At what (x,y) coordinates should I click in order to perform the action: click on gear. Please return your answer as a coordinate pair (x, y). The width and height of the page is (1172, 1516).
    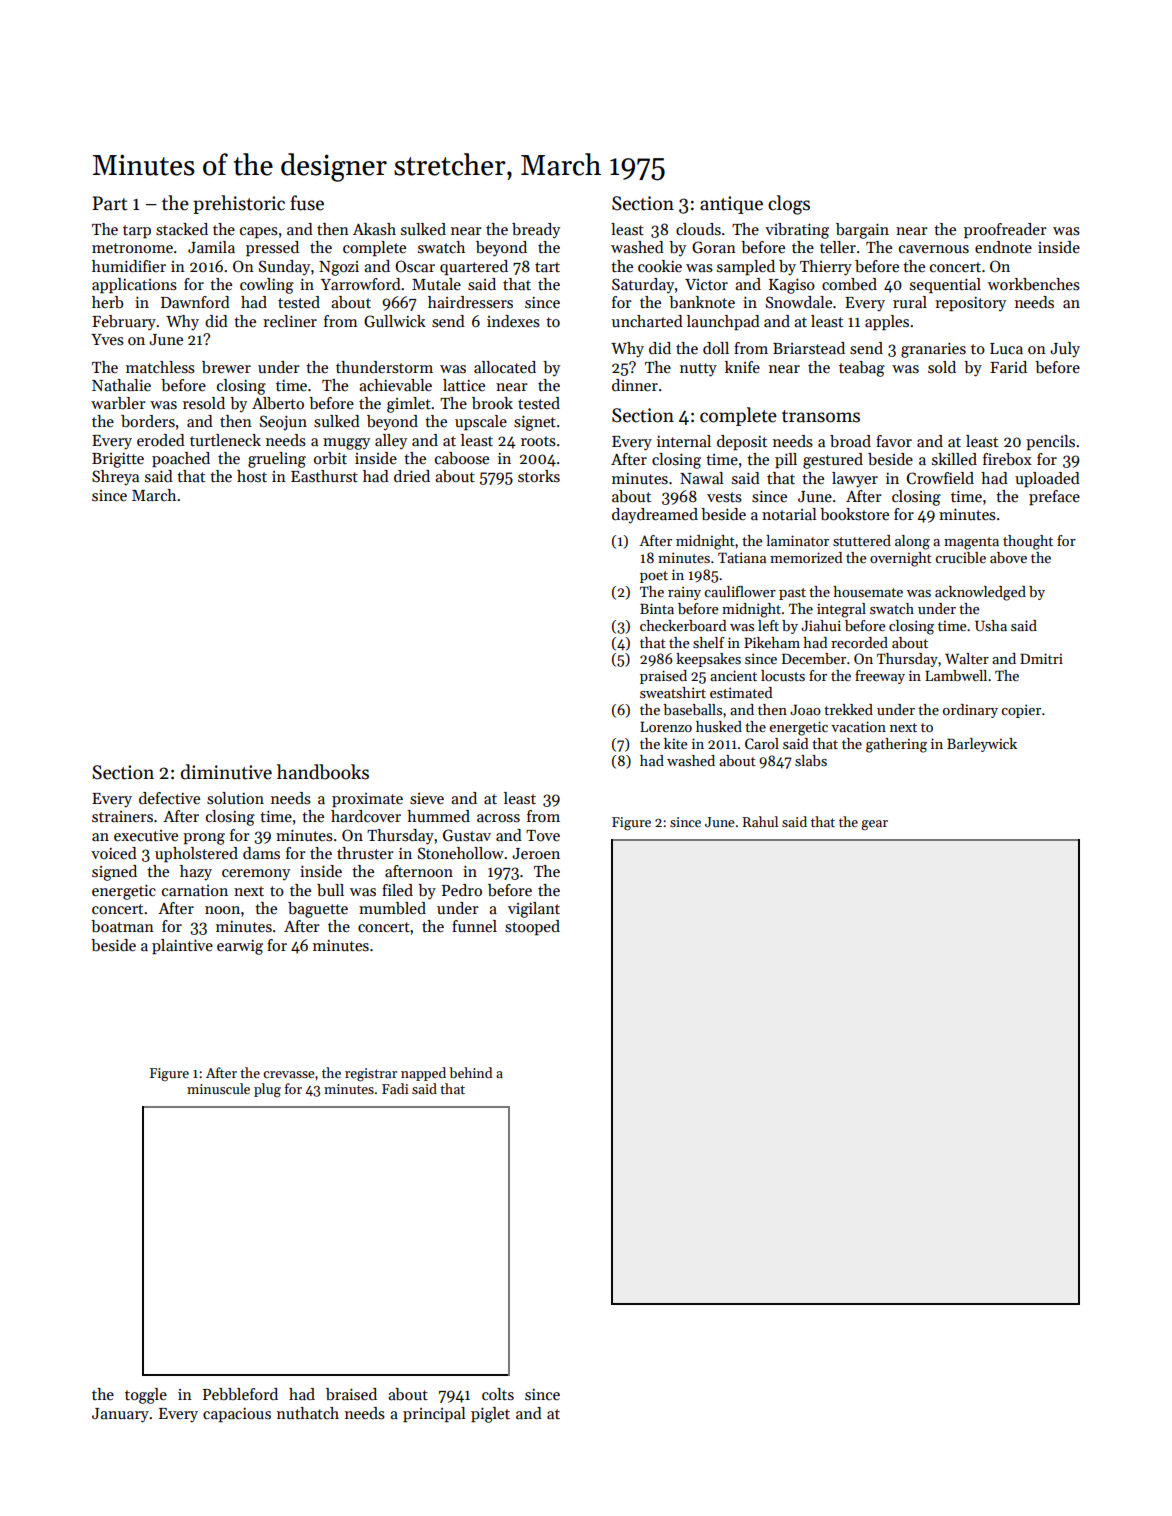
    Looking at the image, I should click on (874, 825).
